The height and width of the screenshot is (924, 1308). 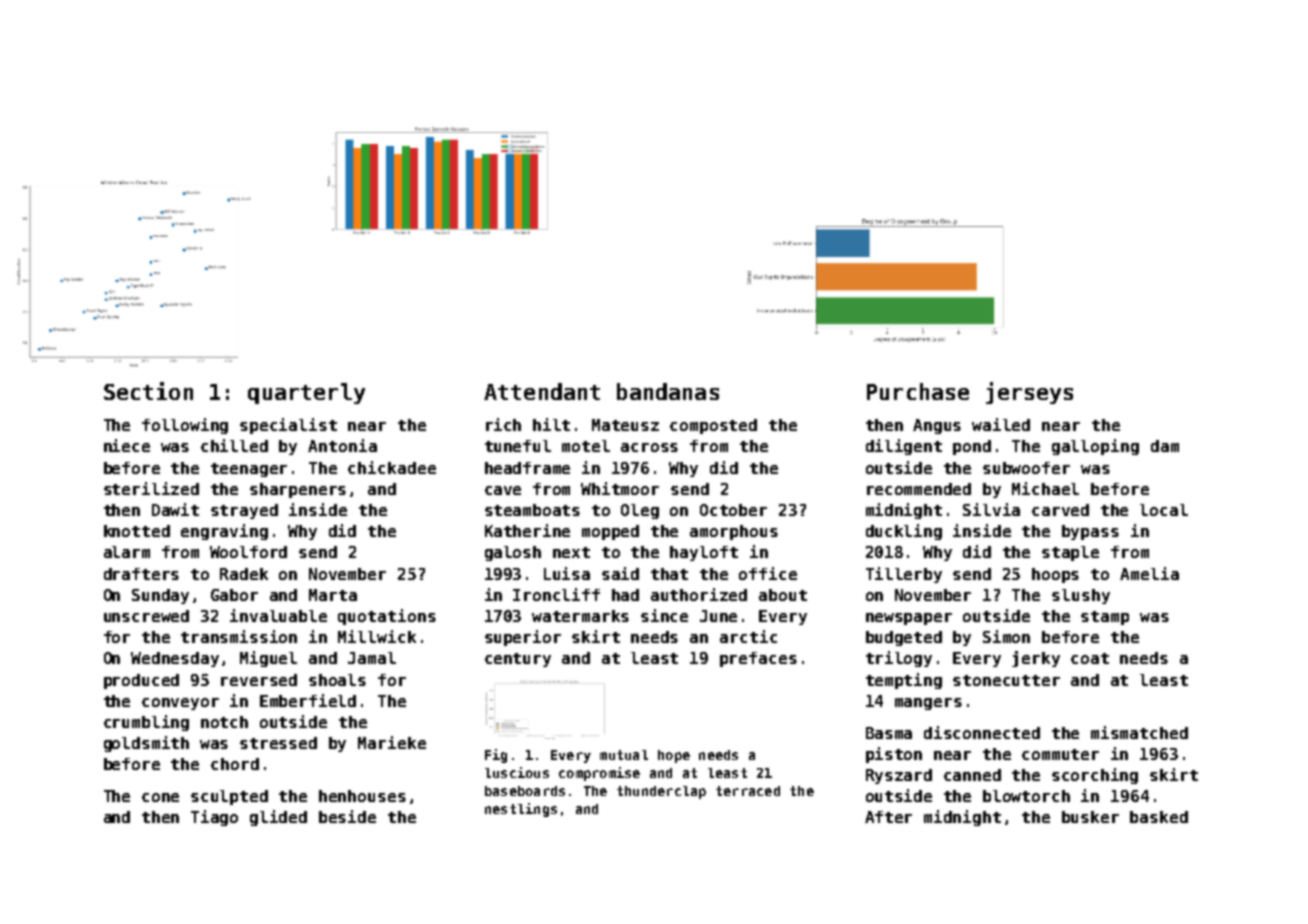 What do you see at coordinates (889, 733) in the screenshot?
I see `Basma` at bounding box center [889, 733].
